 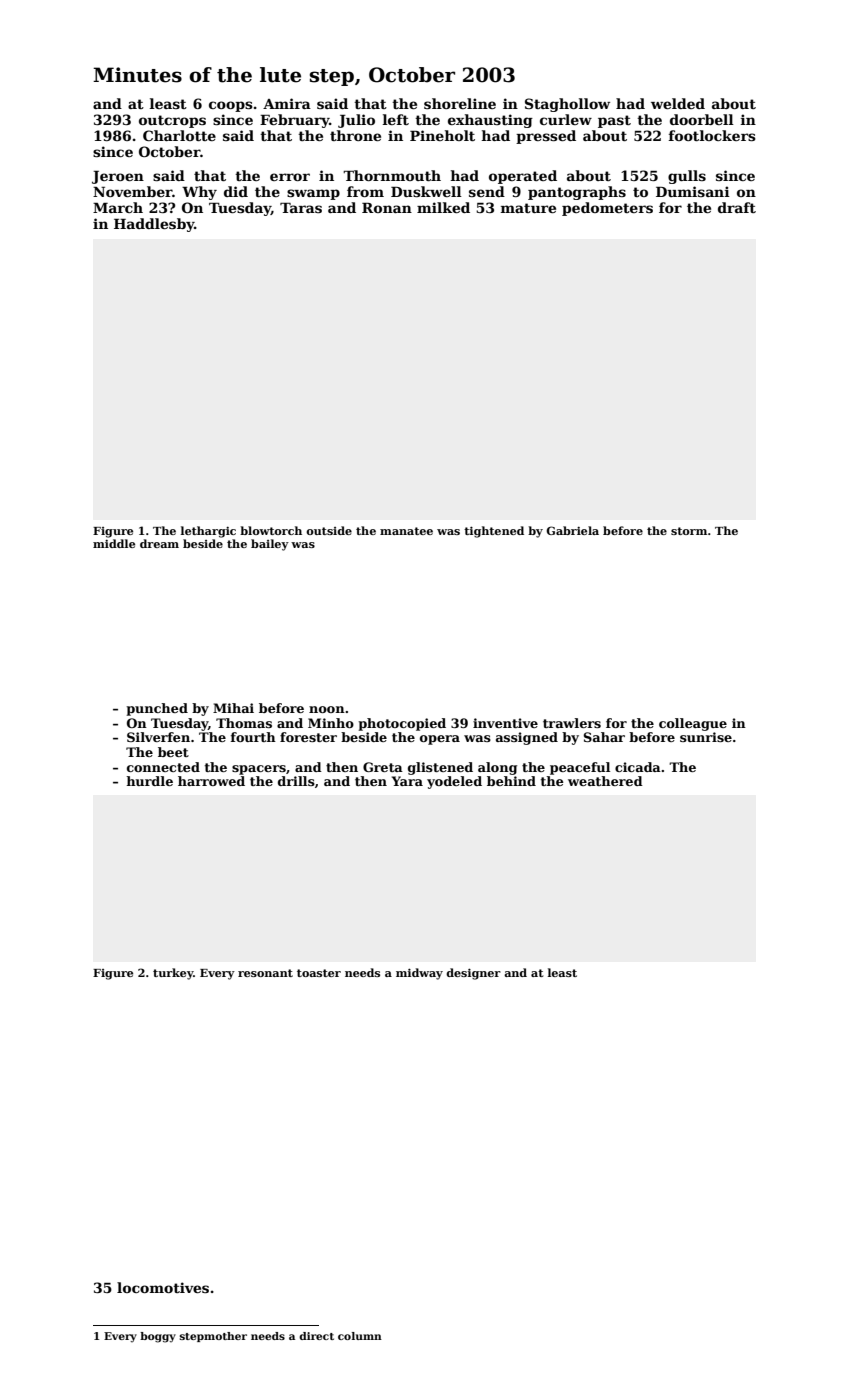 What do you see at coordinates (132, 191) in the document?
I see `November` at bounding box center [132, 191].
